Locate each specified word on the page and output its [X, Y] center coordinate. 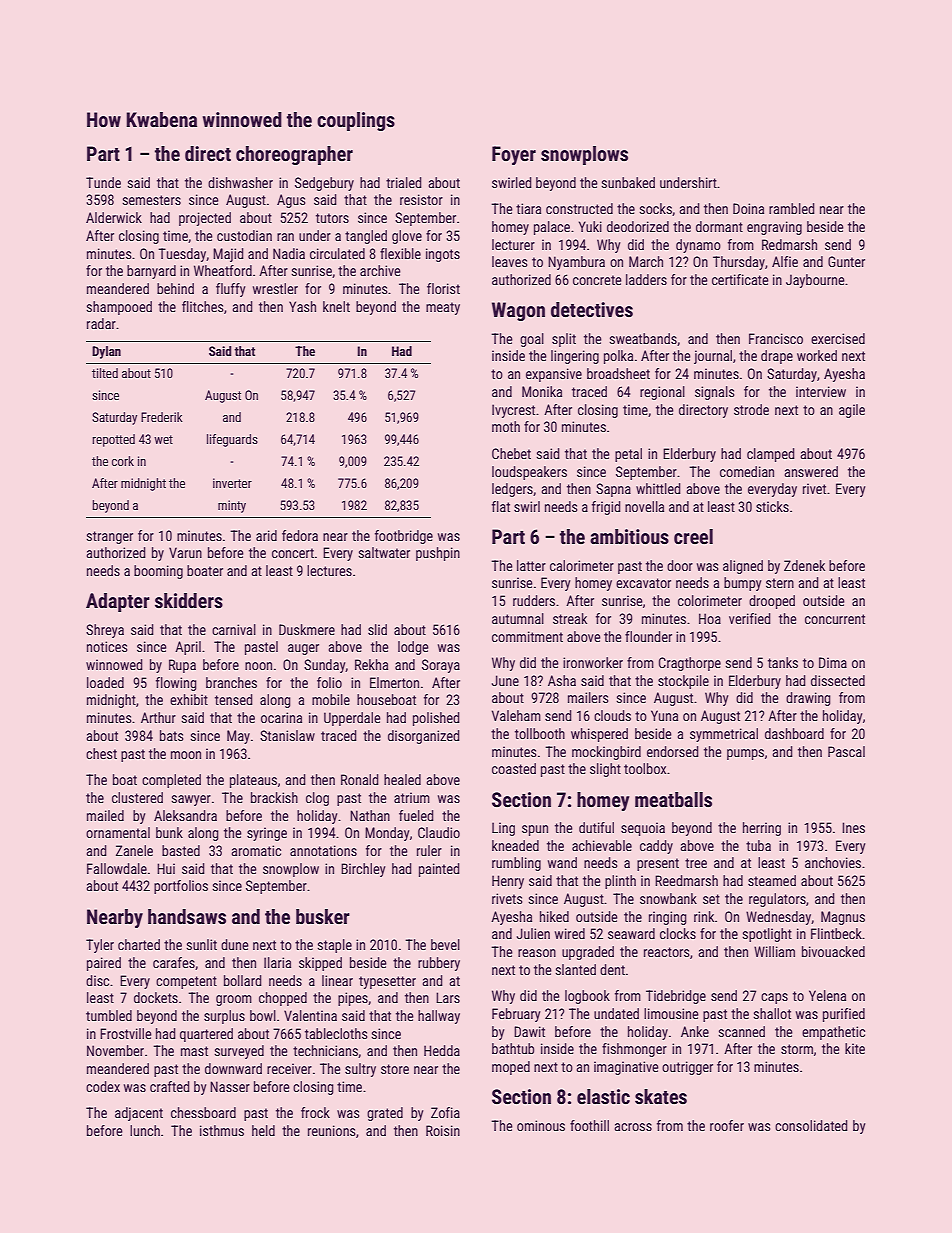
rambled [792, 208]
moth [506, 426]
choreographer [294, 155]
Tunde [103, 182]
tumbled [109, 1015]
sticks [772, 506]
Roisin [443, 1130]
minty [232, 506]
